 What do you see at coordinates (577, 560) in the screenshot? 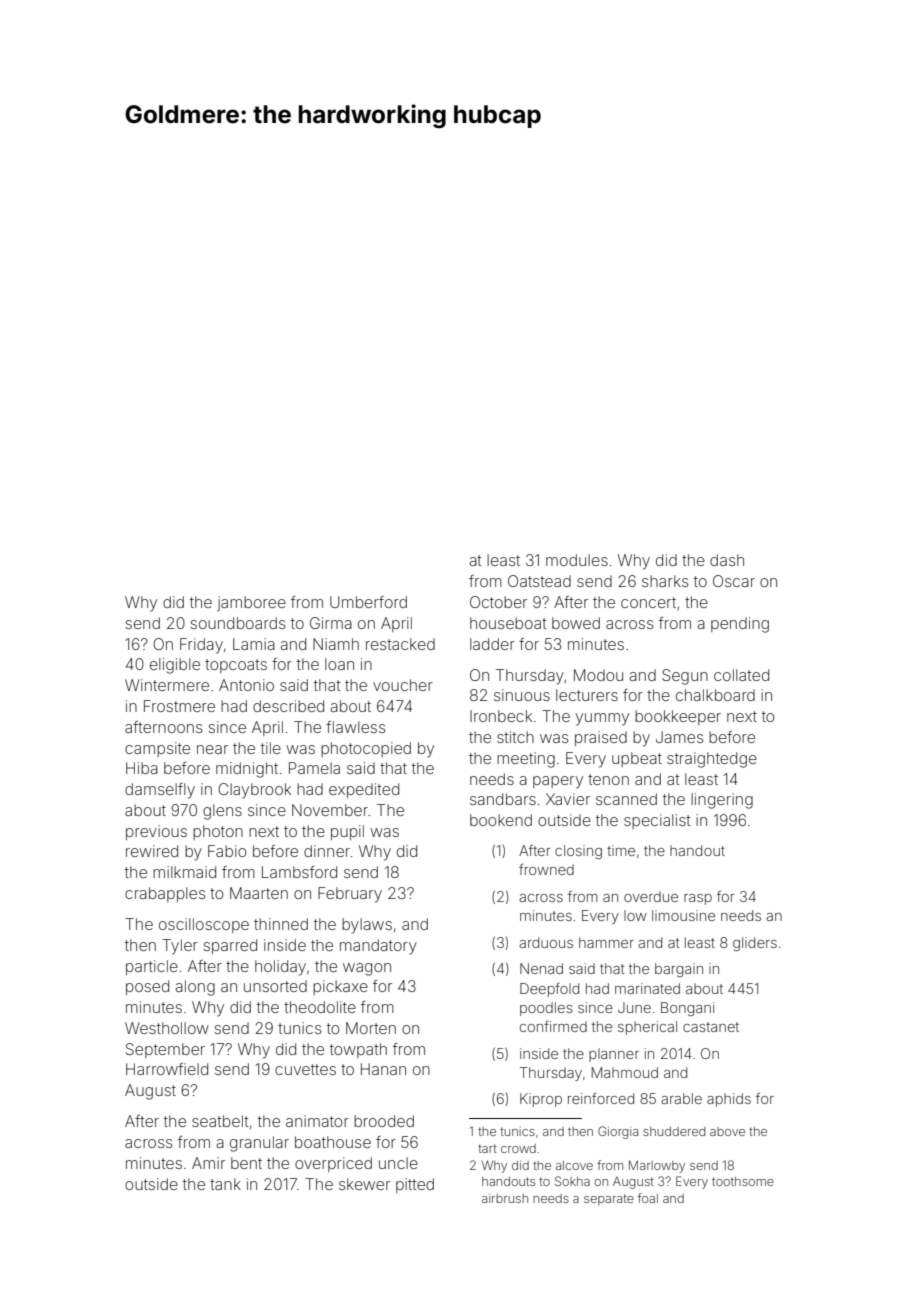
I see `modules` at bounding box center [577, 560].
